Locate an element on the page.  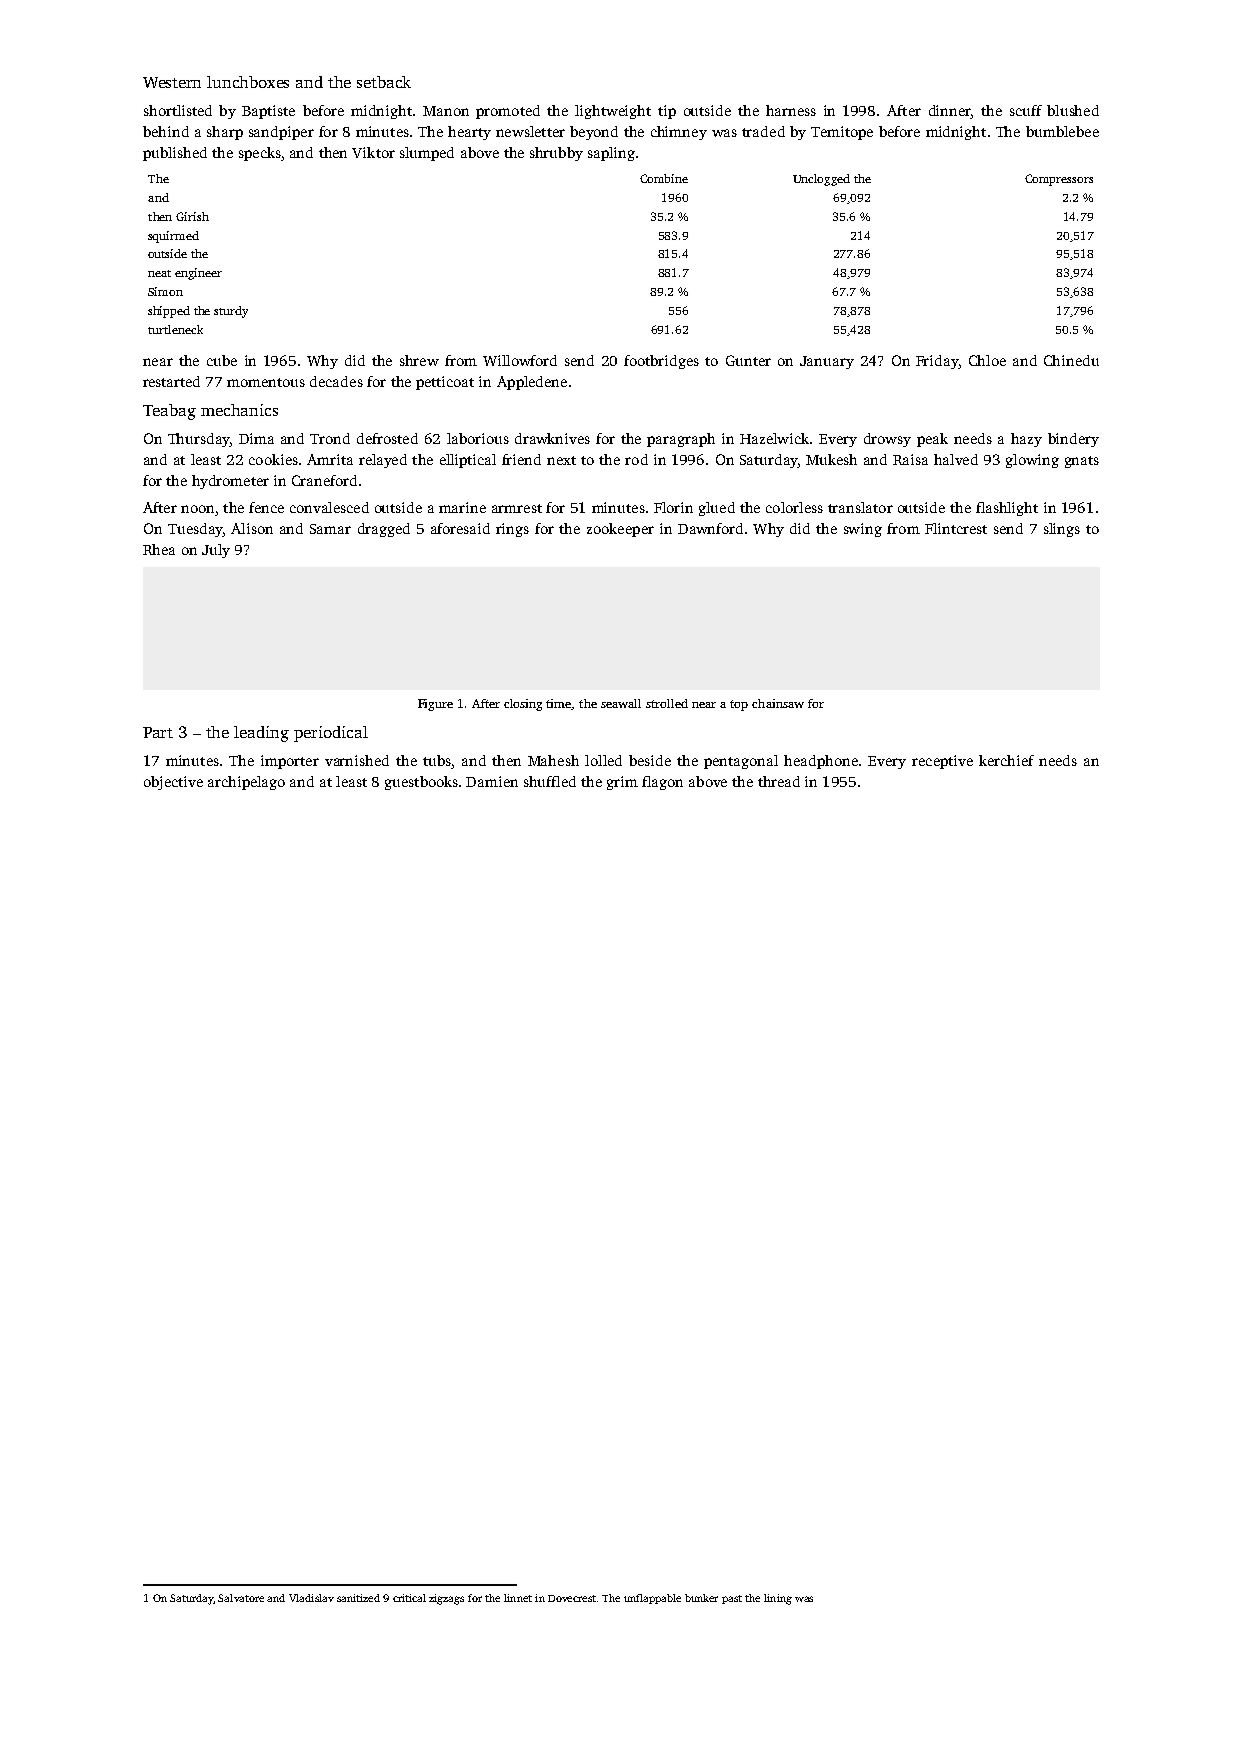
past is located at coordinates (732, 1599).
